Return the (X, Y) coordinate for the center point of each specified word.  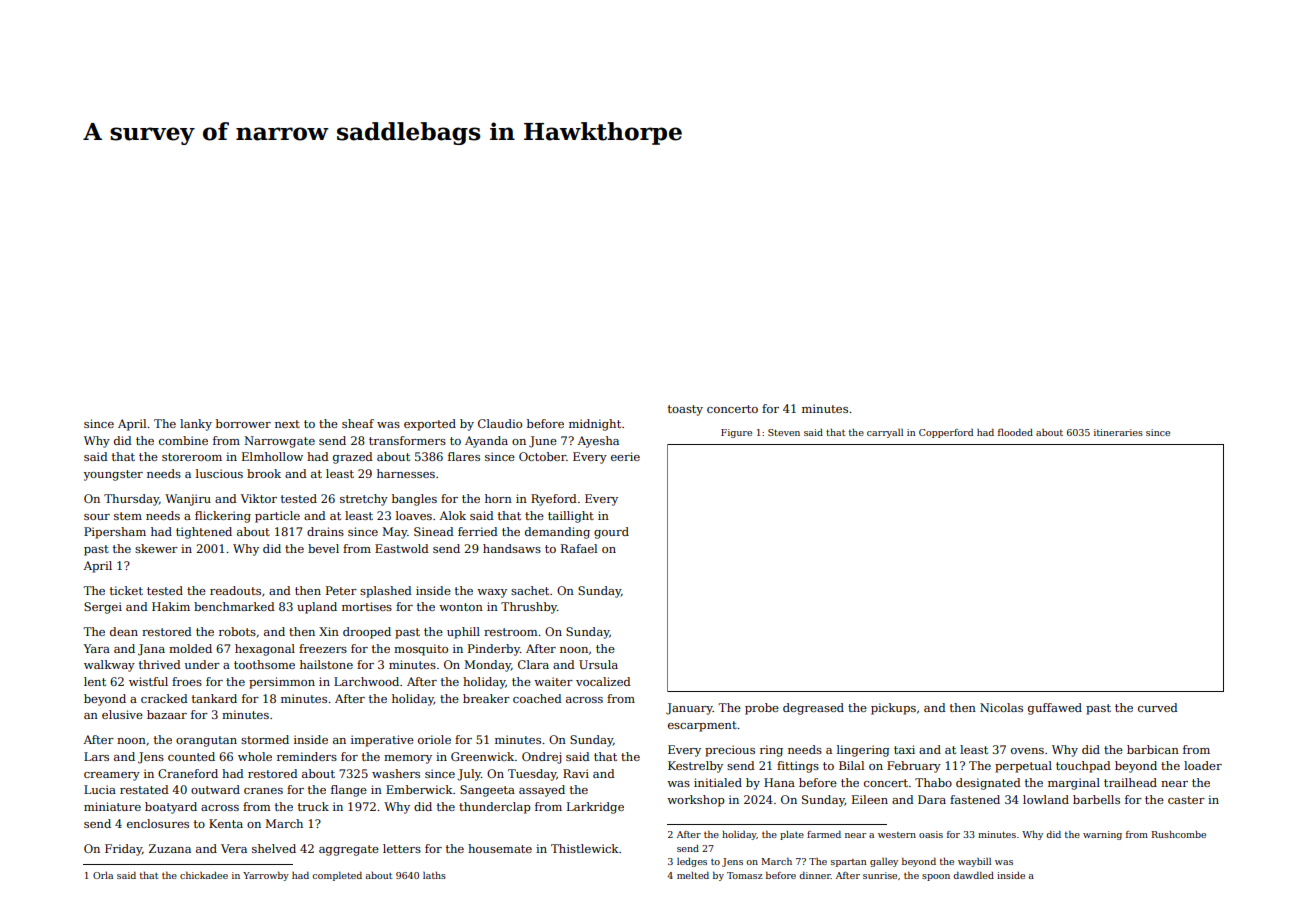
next (287, 424)
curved (1158, 707)
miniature (112, 806)
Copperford (946, 433)
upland (317, 608)
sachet (530, 590)
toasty (685, 410)
